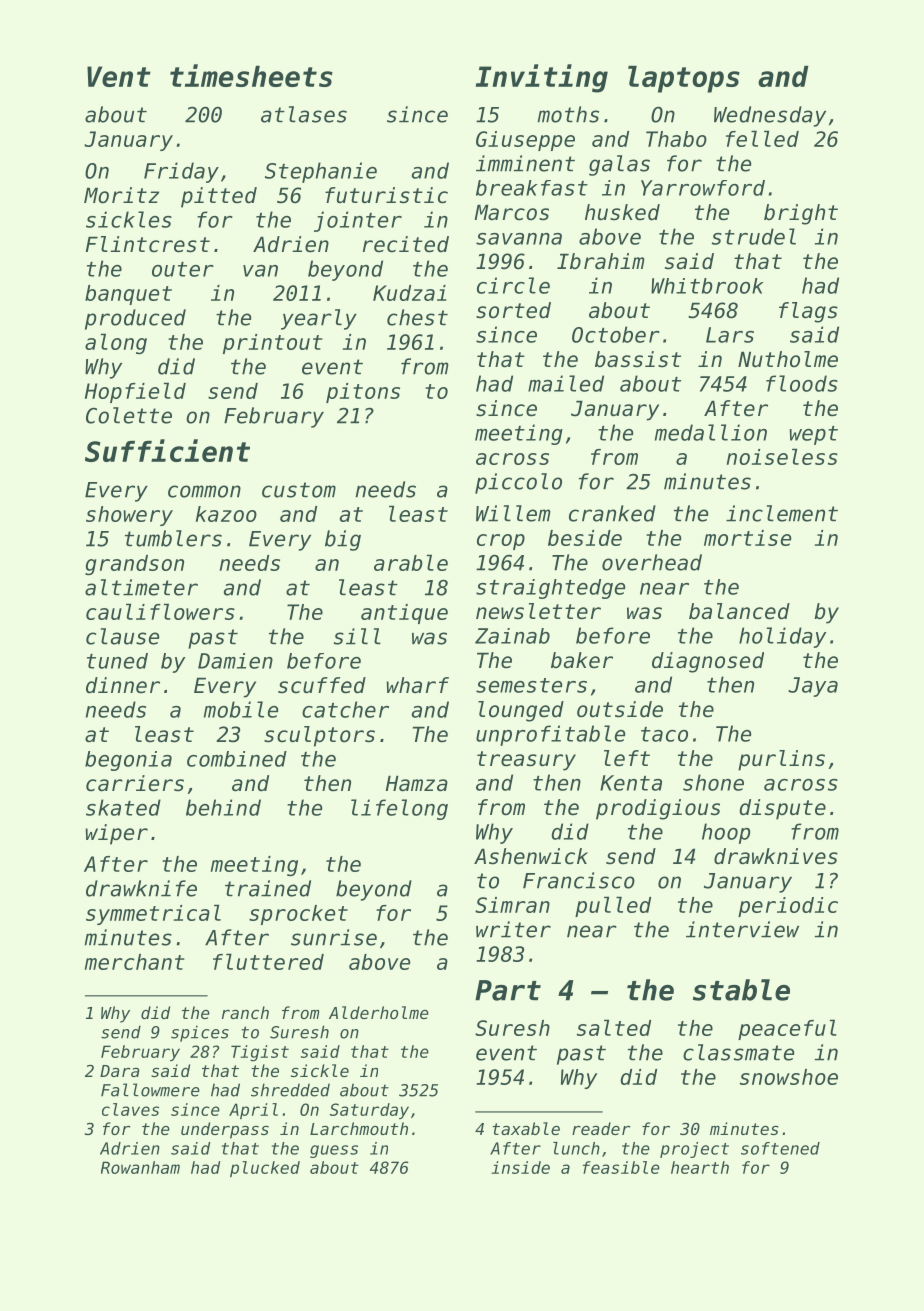 The height and width of the screenshot is (1311, 924). I want to click on interview, so click(742, 929).
